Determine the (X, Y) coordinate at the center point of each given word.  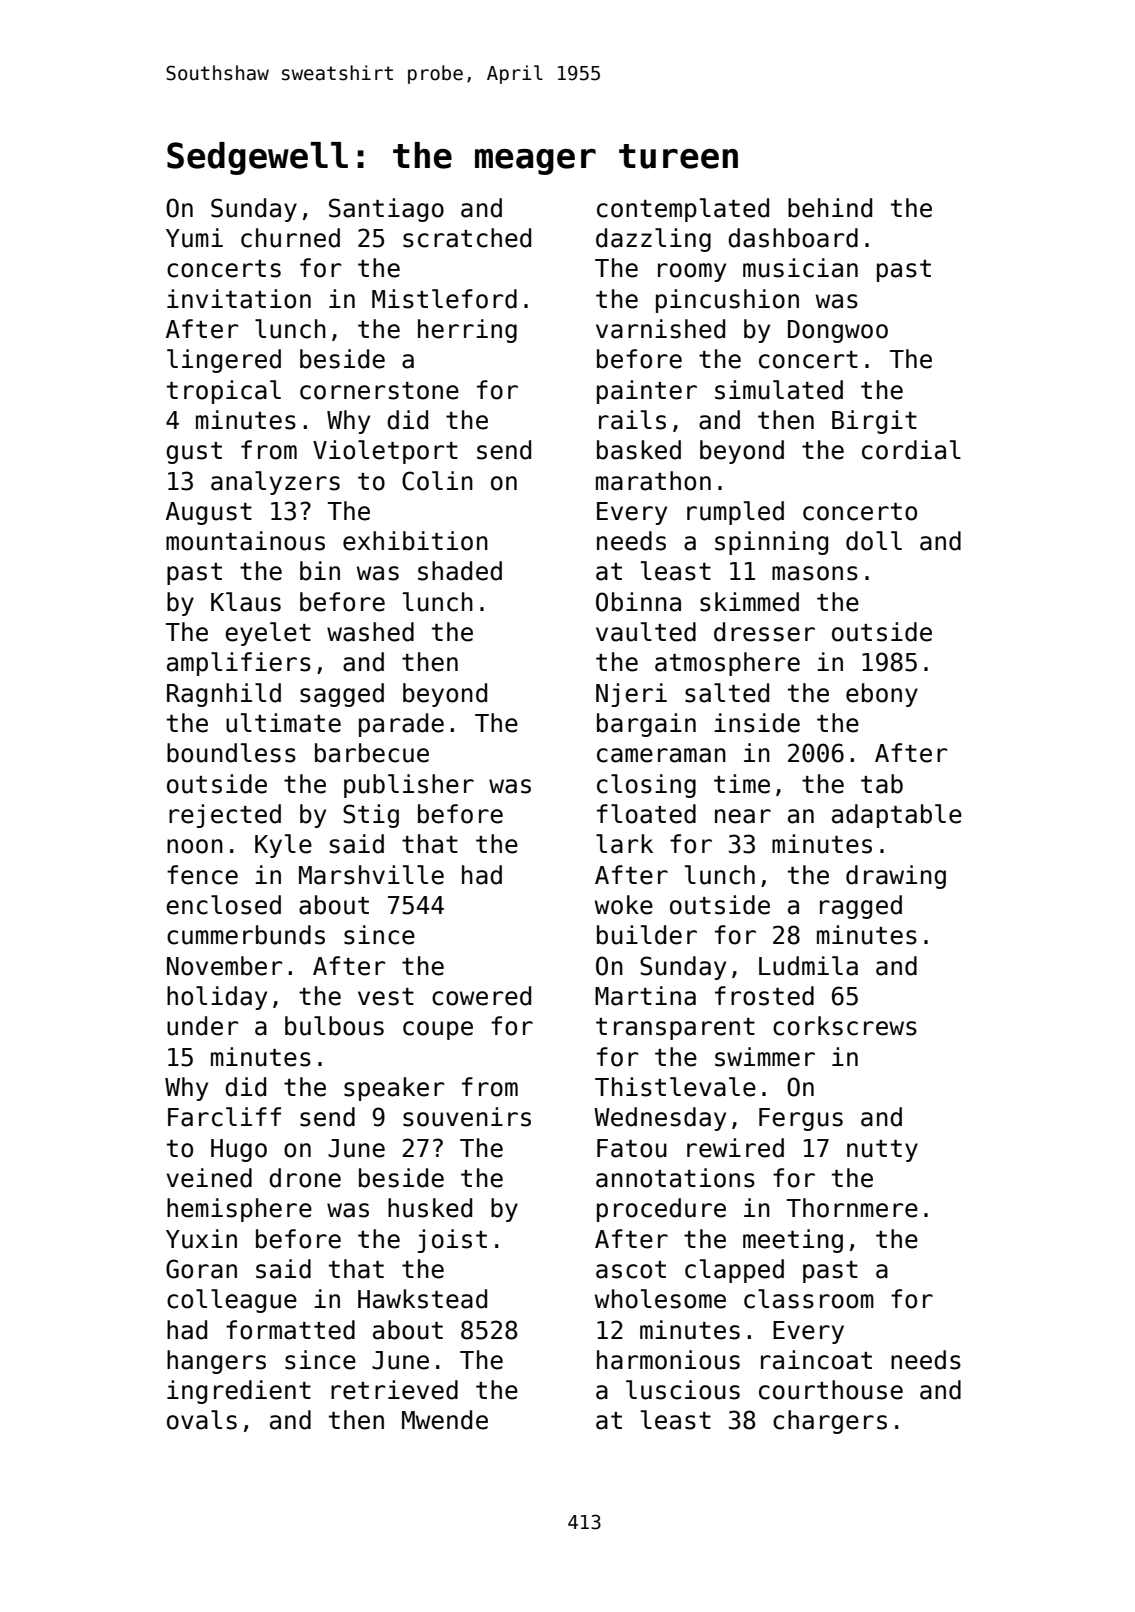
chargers (830, 1422)
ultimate (283, 723)
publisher (409, 786)
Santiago (386, 210)
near (743, 816)
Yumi (194, 238)
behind (830, 208)
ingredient (239, 1392)
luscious (683, 1390)
